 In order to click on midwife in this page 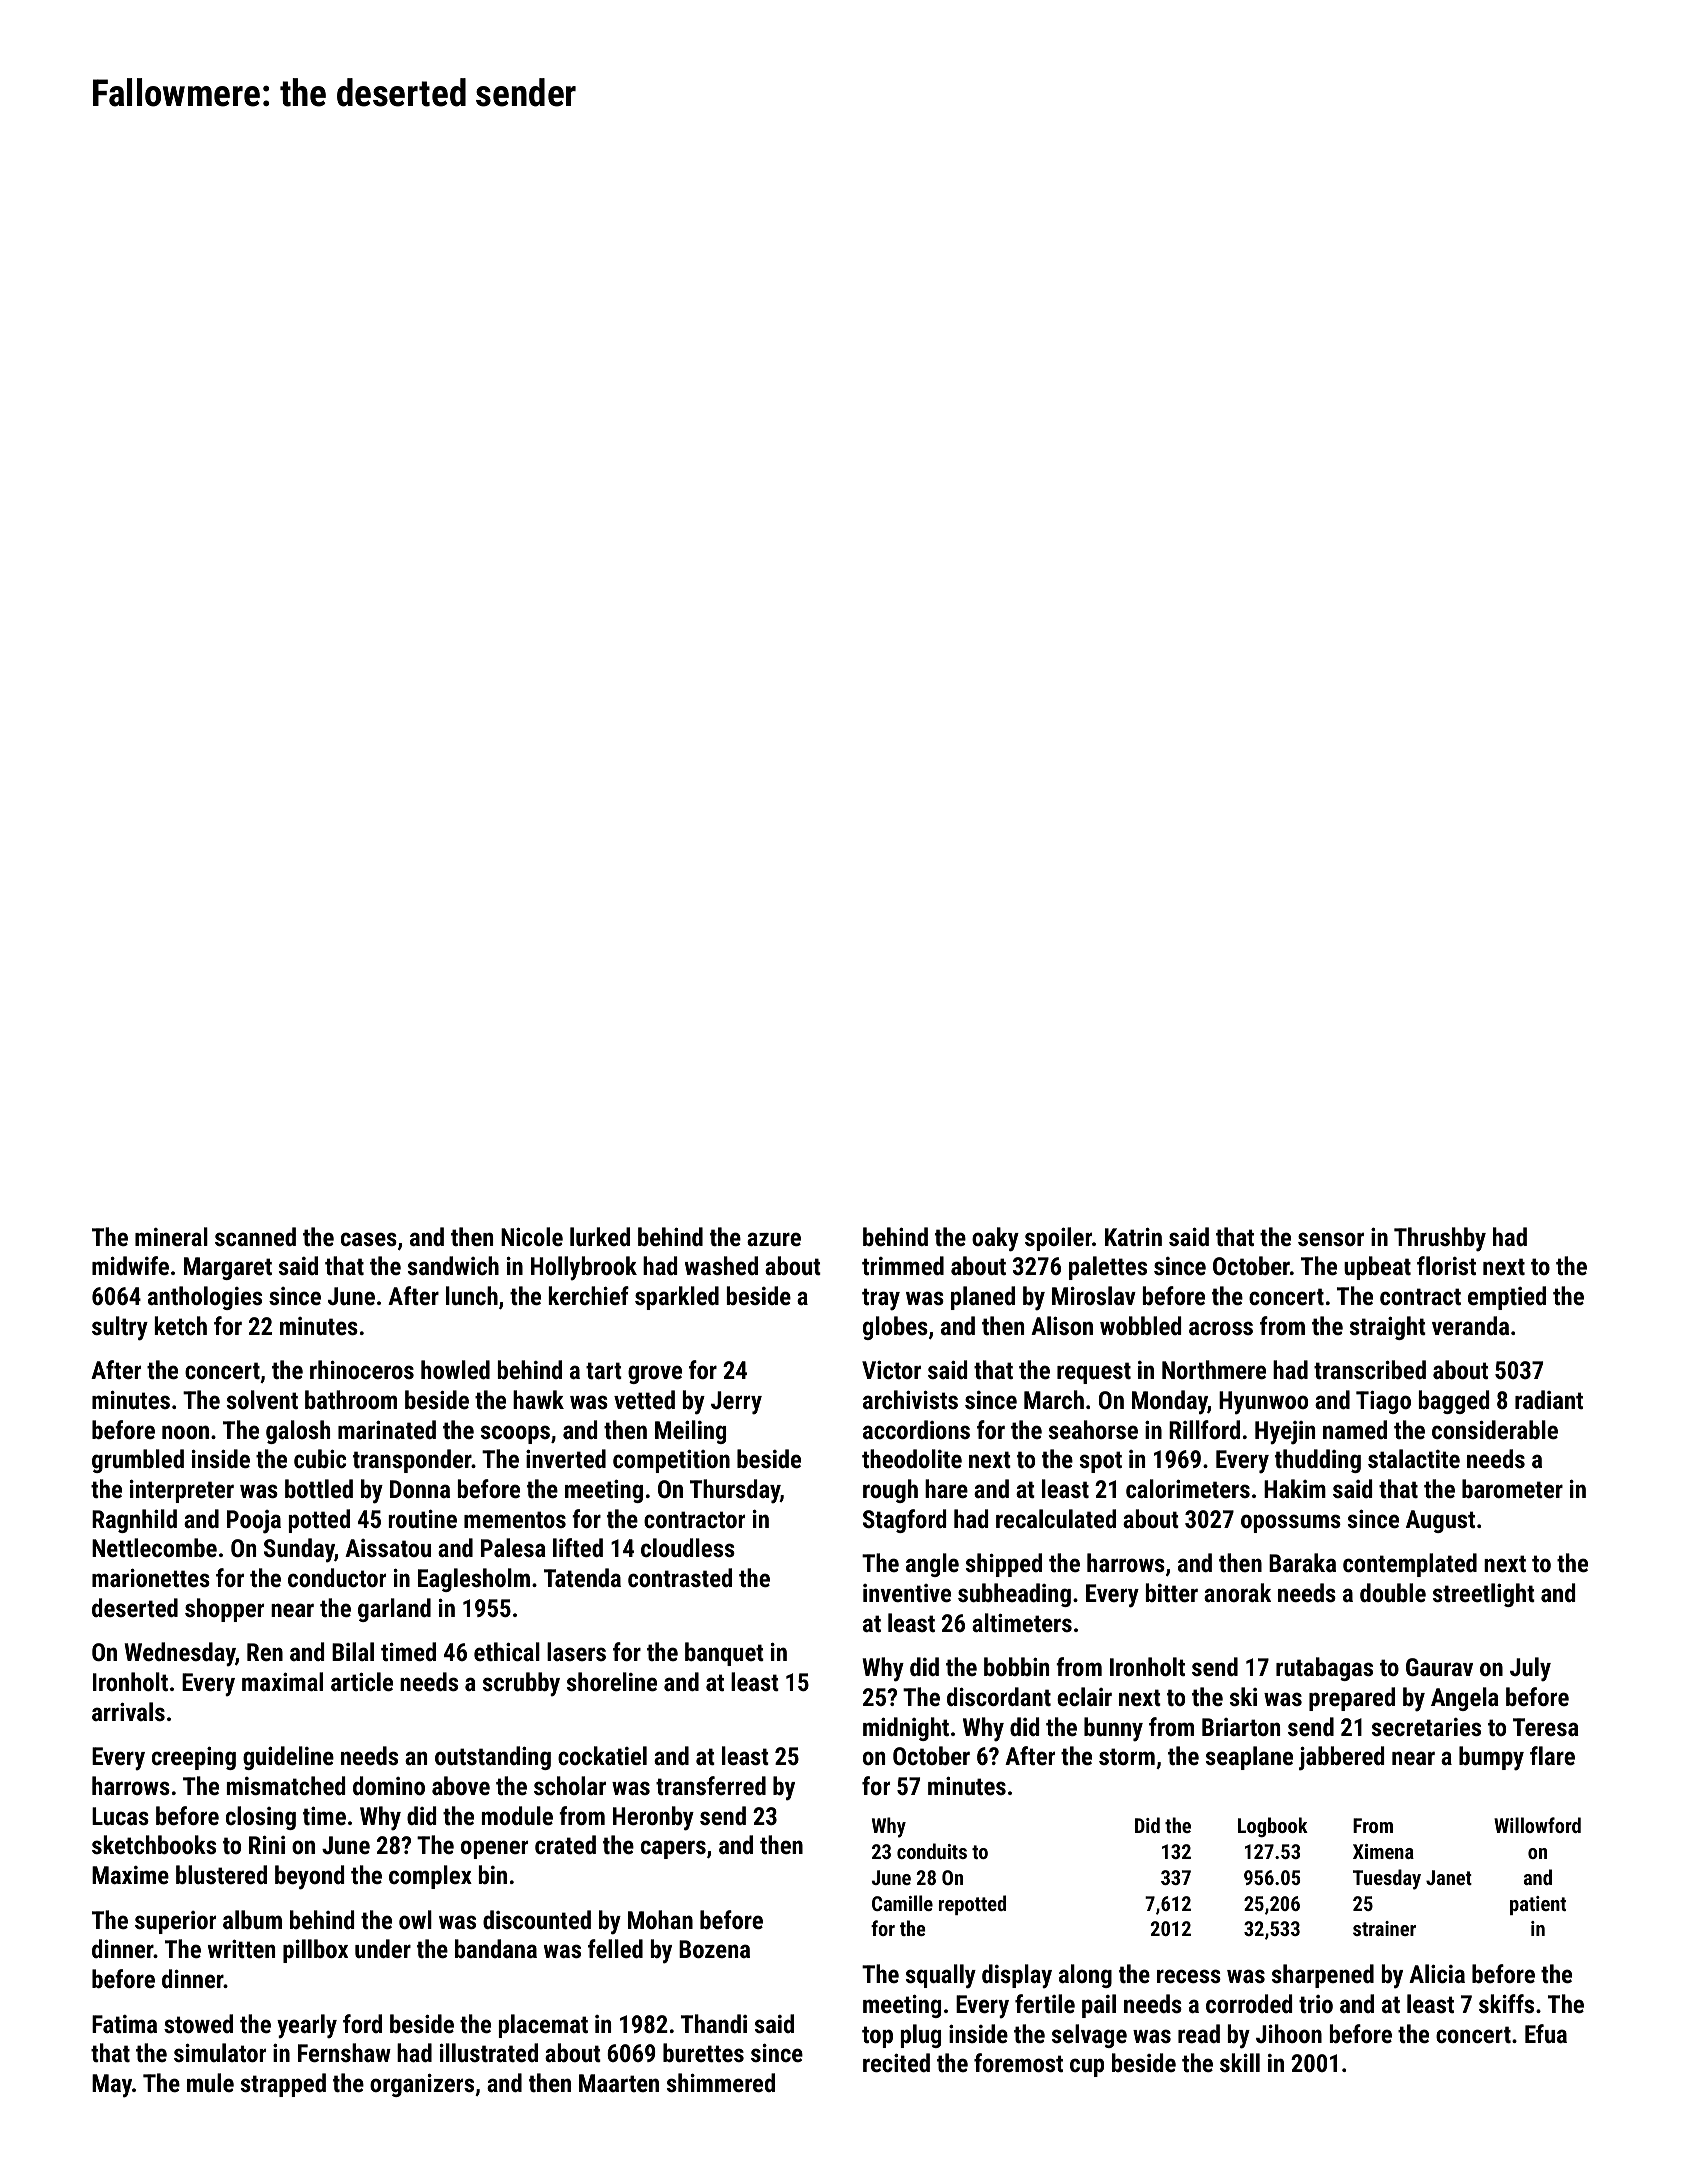, I will do `click(130, 1265)`.
